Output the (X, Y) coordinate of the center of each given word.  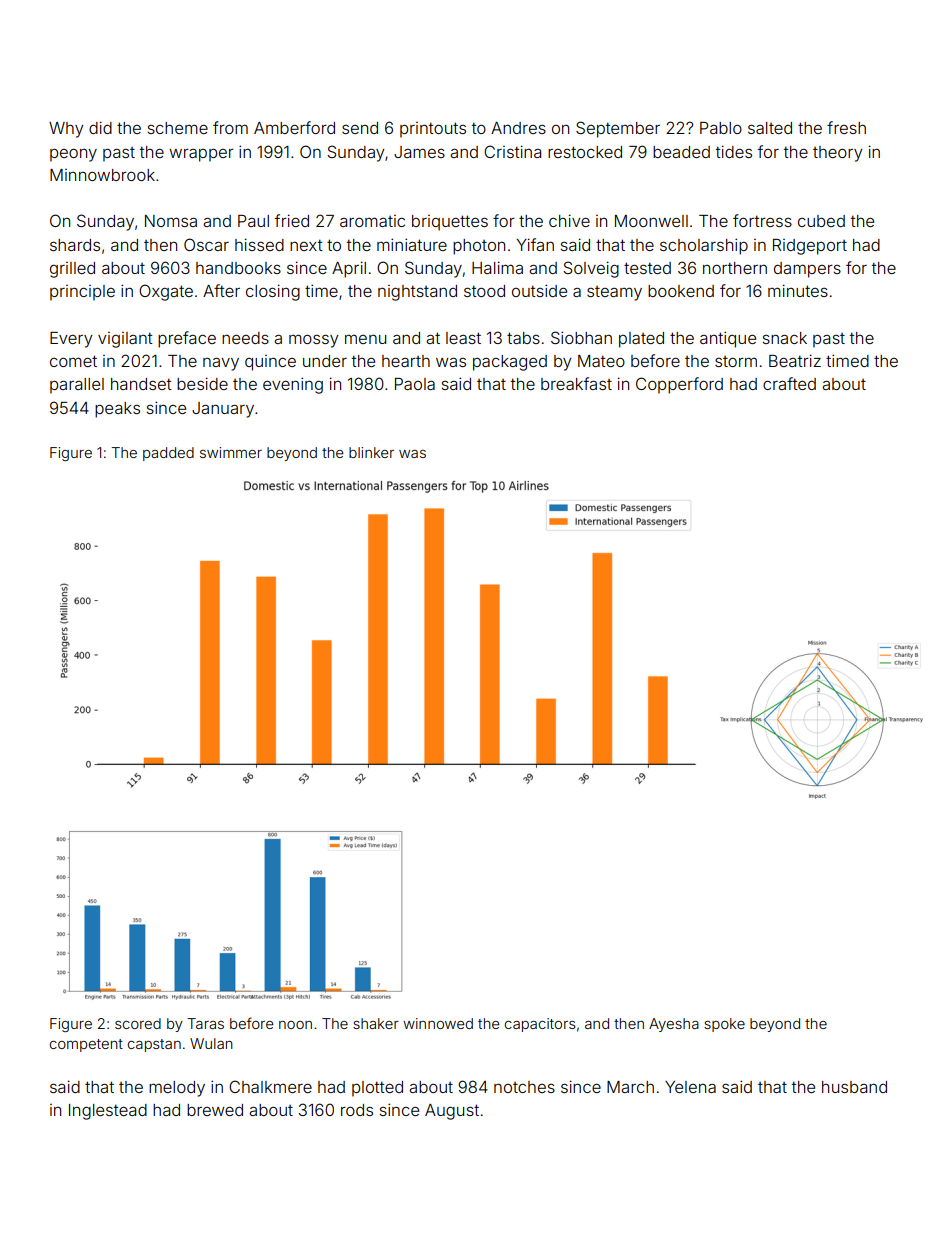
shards (75, 245)
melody (177, 1089)
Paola (415, 384)
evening (293, 385)
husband (854, 1087)
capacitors (540, 1025)
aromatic (372, 221)
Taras (205, 1023)
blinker (371, 452)
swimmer (231, 452)
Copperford (679, 385)
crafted (789, 383)
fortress (762, 220)
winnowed (438, 1023)
